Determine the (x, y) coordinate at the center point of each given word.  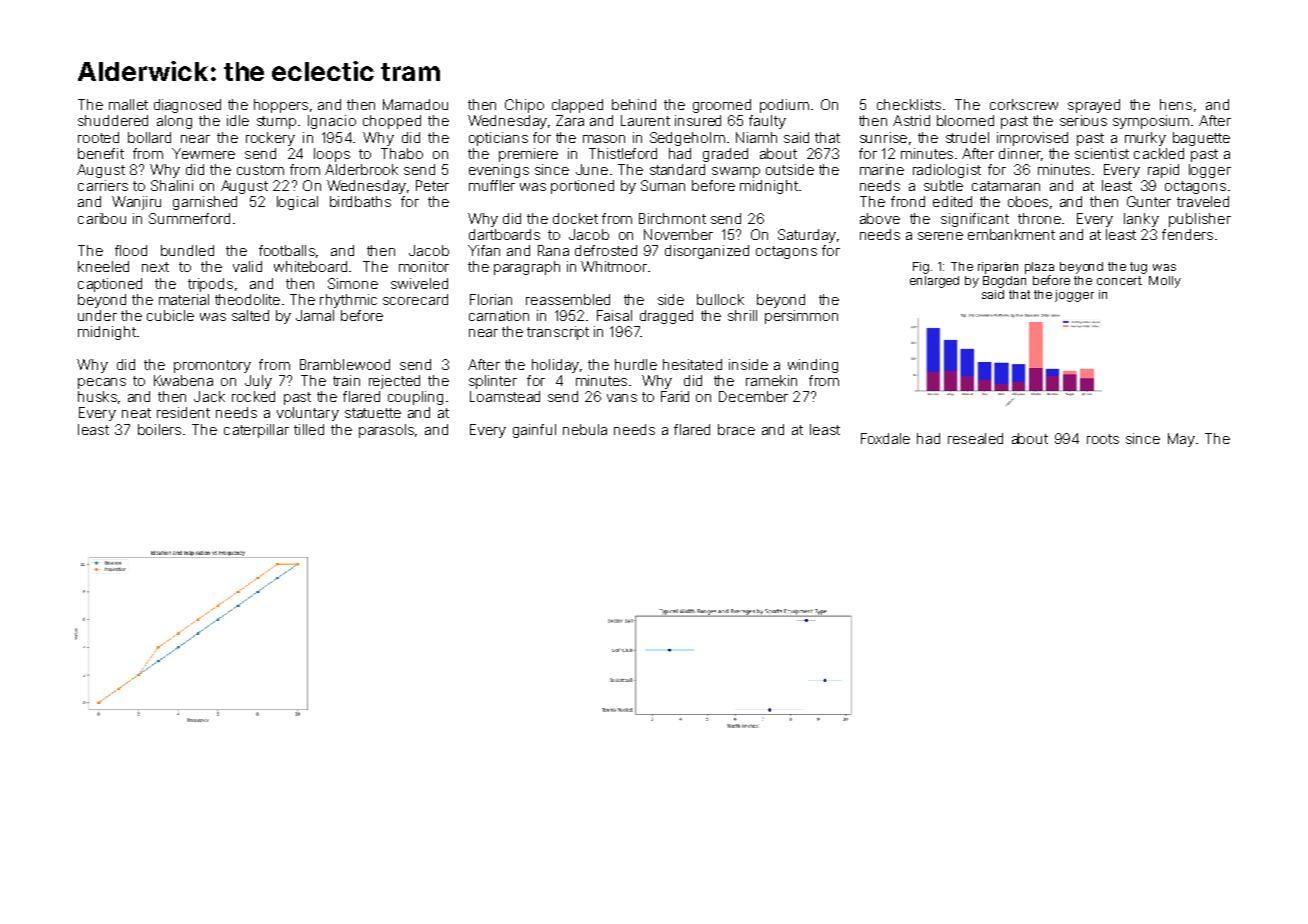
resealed (975, 438)
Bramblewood (345, 364)
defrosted (606, 250)
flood (131, 250)
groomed (722, 106)
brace (736, 429)
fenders (1187, 234)
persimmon (801, 317)
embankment (1011, 234)
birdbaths (360, 201)
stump (276, 122)
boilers (159, 429)
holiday (555, 366)
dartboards (504, 234)
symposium (1151, 122)
